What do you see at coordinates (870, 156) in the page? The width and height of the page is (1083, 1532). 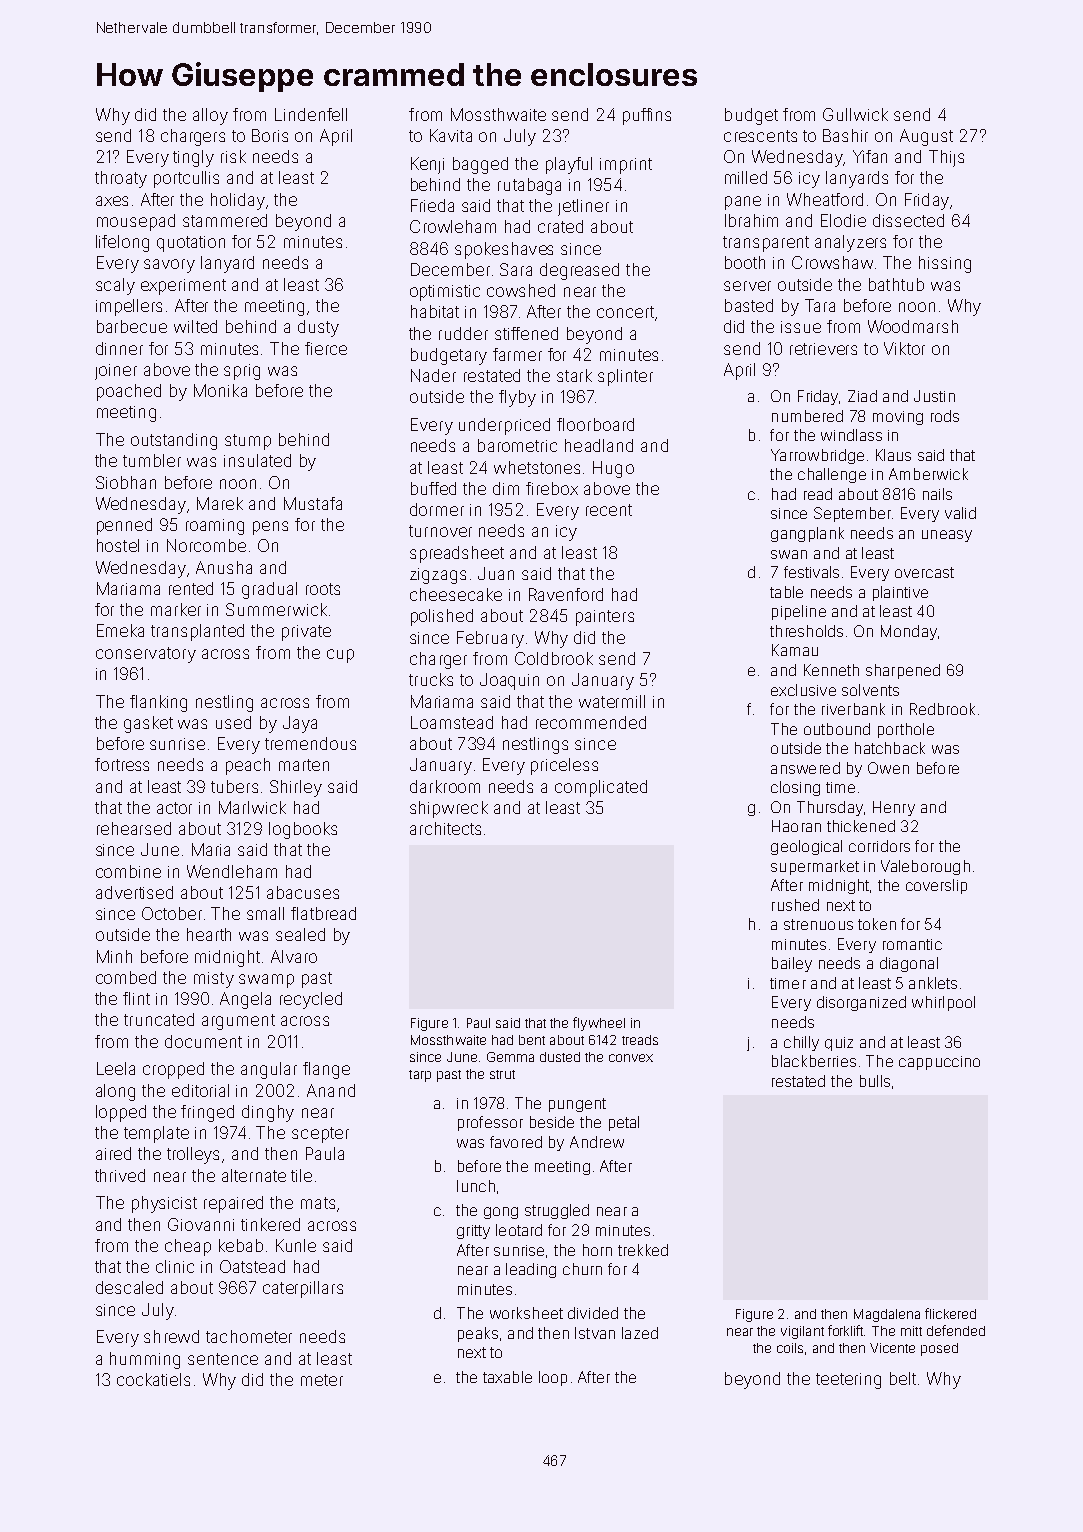 I see `Yifan` at bounding box center [870, 156].
